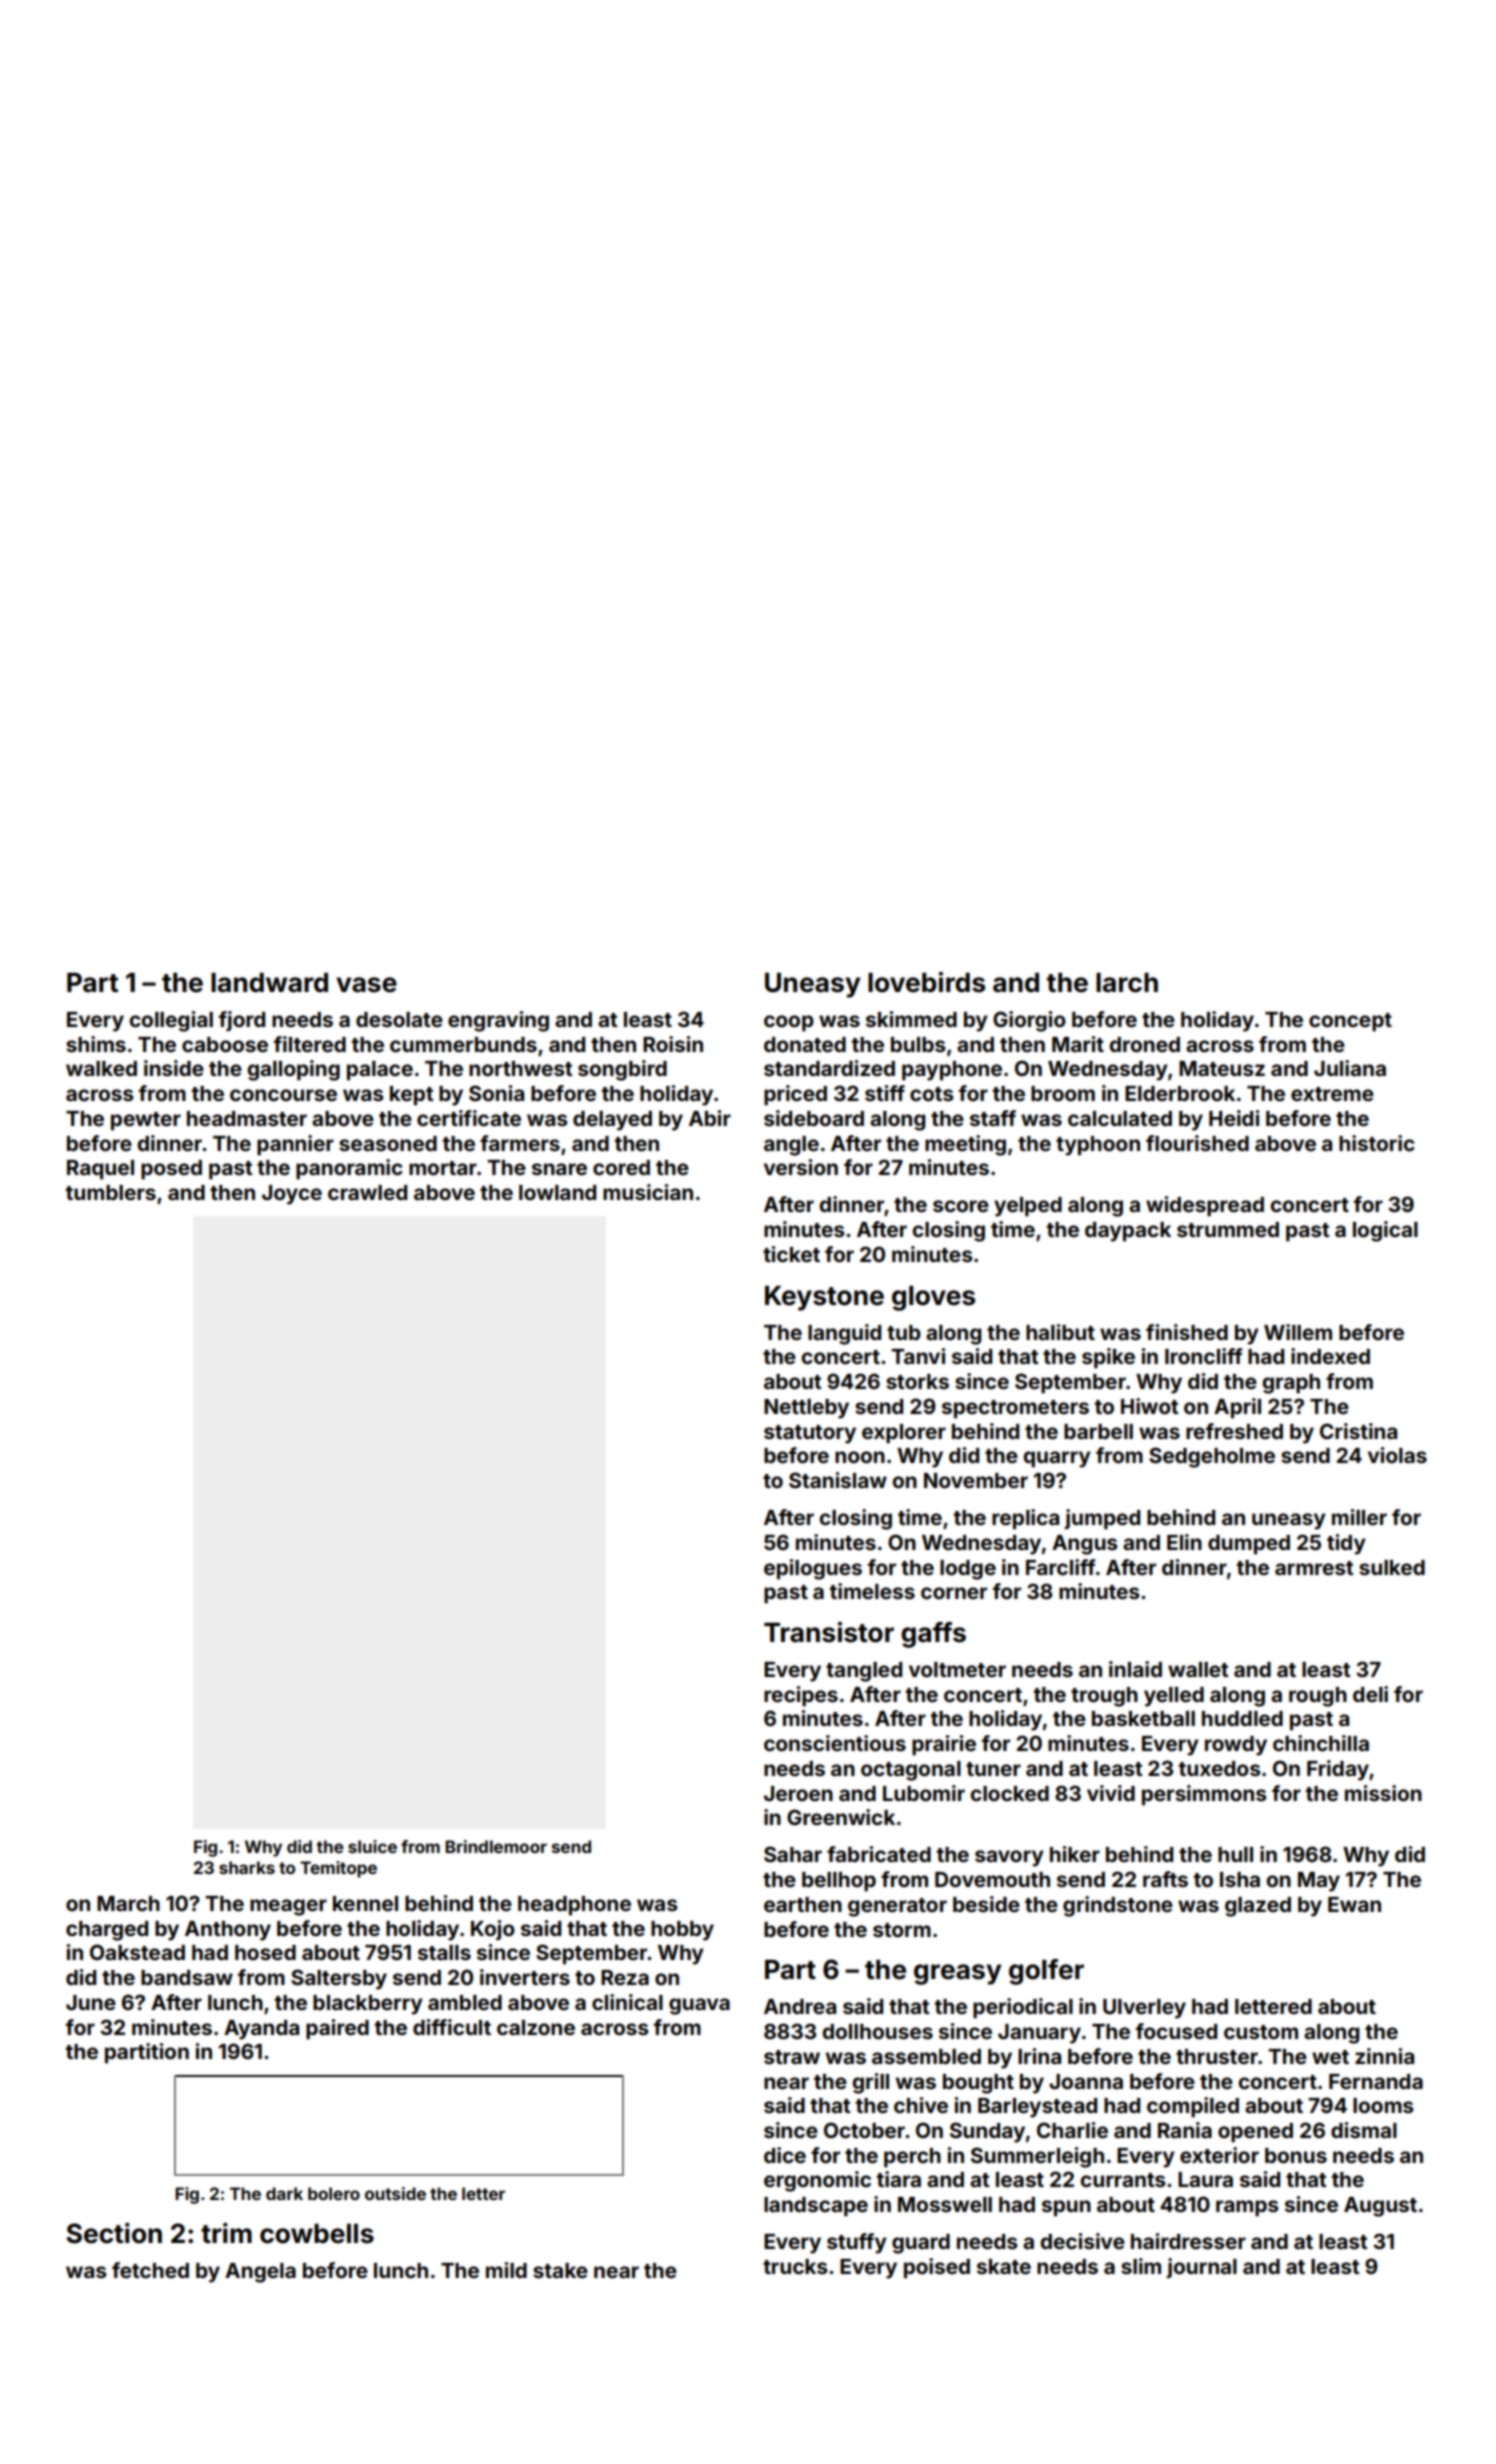 The image size is (1496, 2464). Describe the element at coordinates (824, 1298) in the document. I see `Keystone` at that location.
